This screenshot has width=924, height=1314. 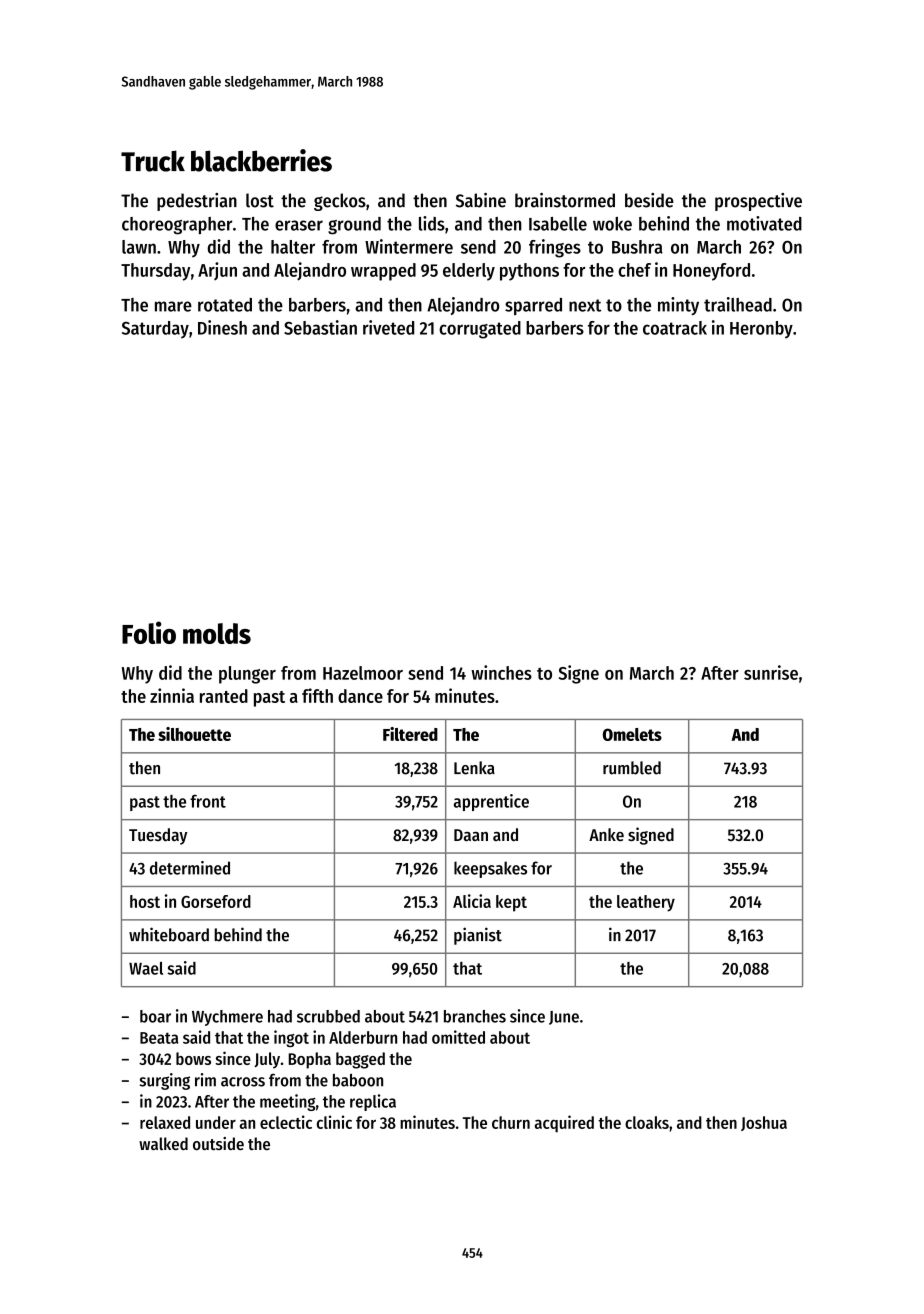 I want to click on host, so click(x=145, y=901).
